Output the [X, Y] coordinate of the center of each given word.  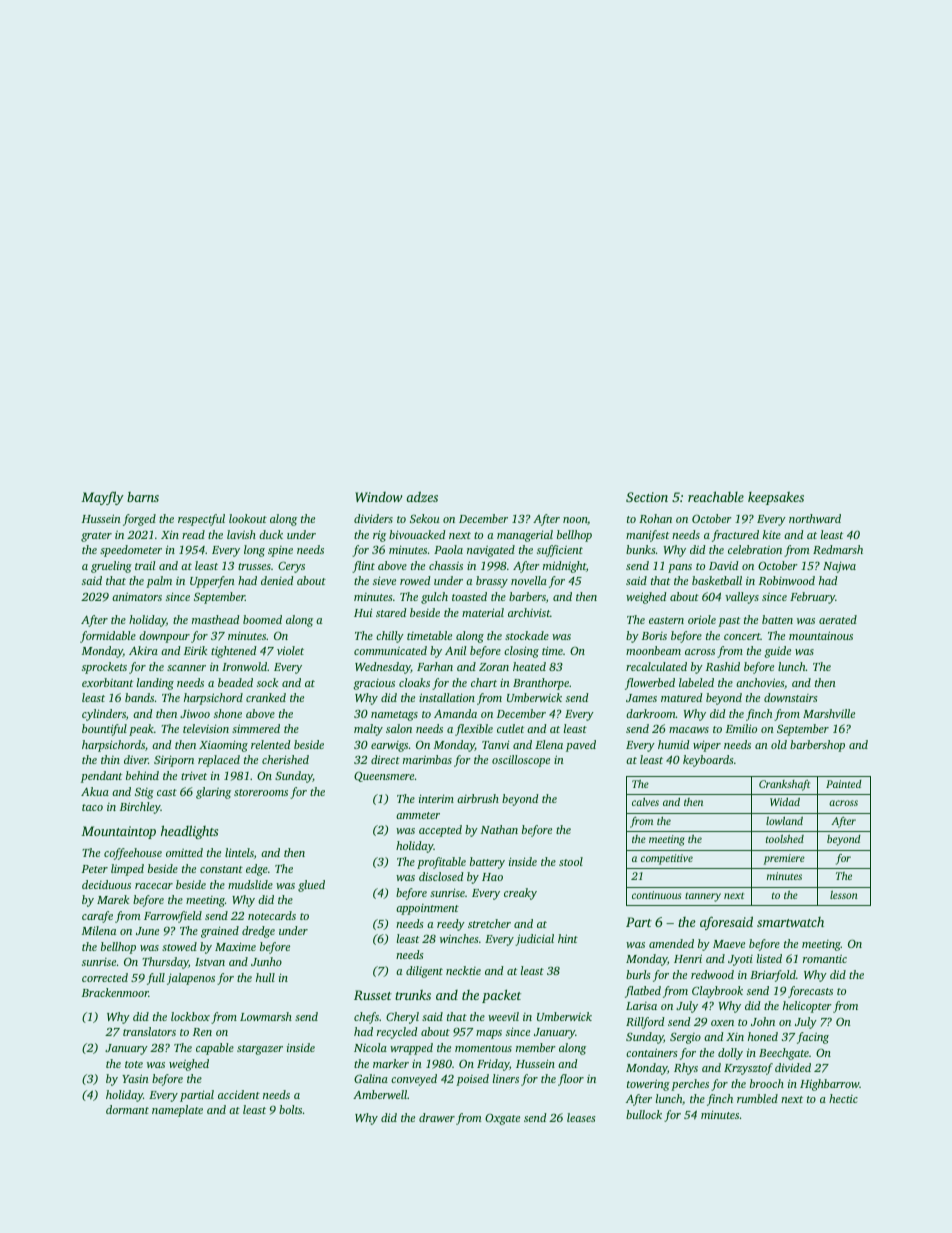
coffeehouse [133, 854]
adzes [422, 496]
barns [143, 497]
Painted [844, 784]
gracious [374, 684]
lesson [844, 895]
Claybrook [717, 992]
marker [391, 1063]
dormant [127, 1109]
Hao [492, 877]
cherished [285, 759]
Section [647, 497]
